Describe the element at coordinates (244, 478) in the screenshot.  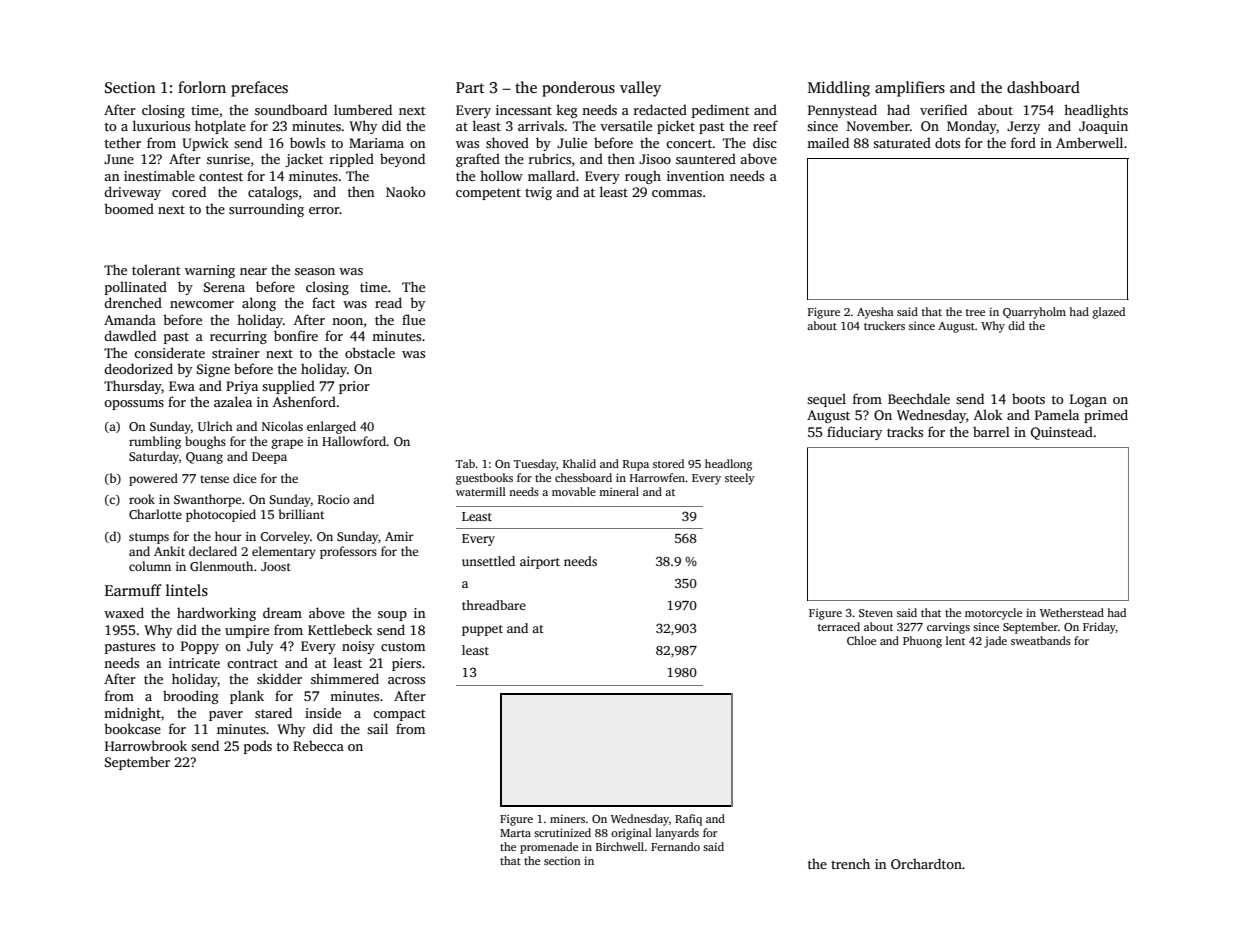
I see `dice` at that location.
